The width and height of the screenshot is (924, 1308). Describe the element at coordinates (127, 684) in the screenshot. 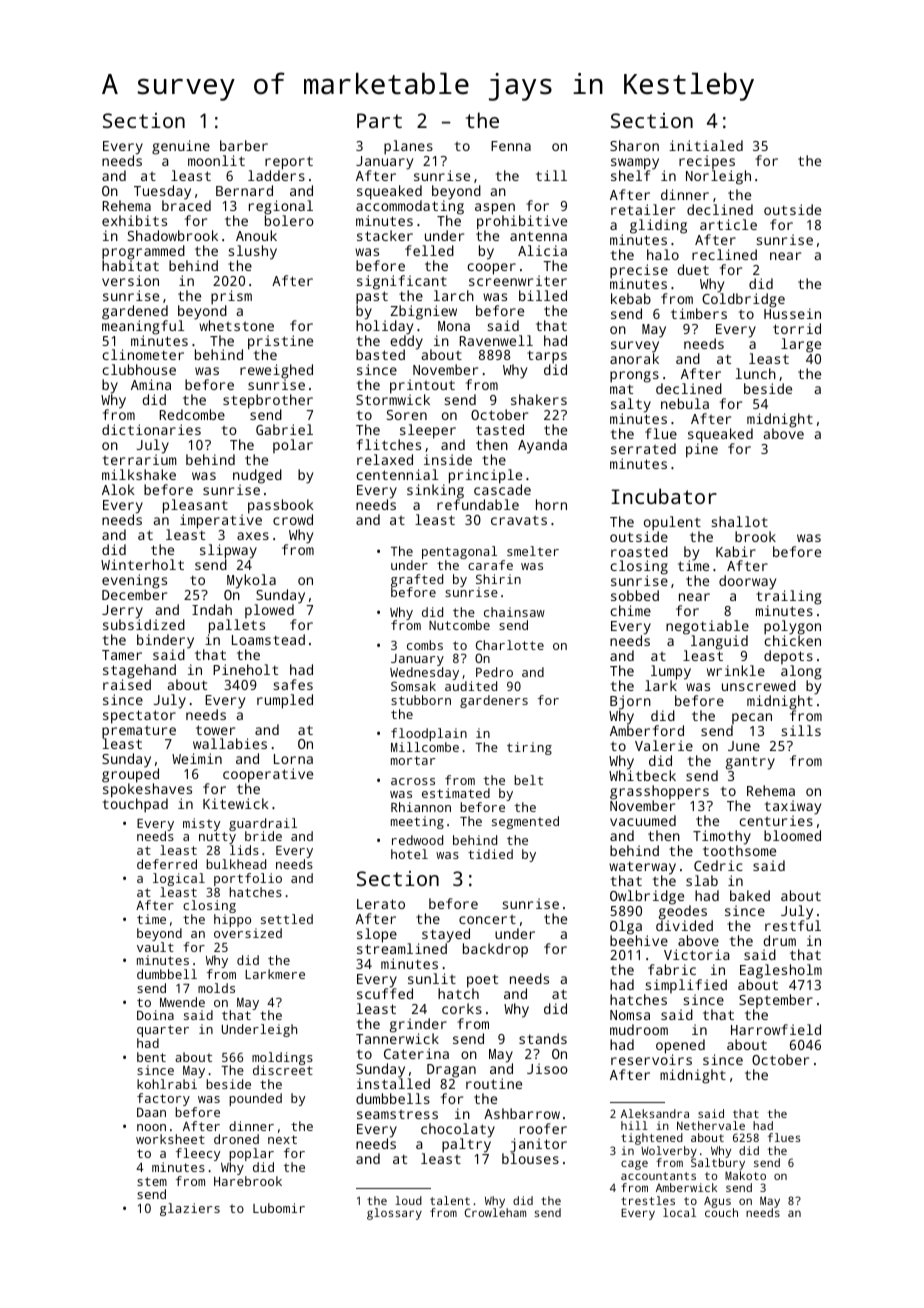

I see `raised` at that location.
